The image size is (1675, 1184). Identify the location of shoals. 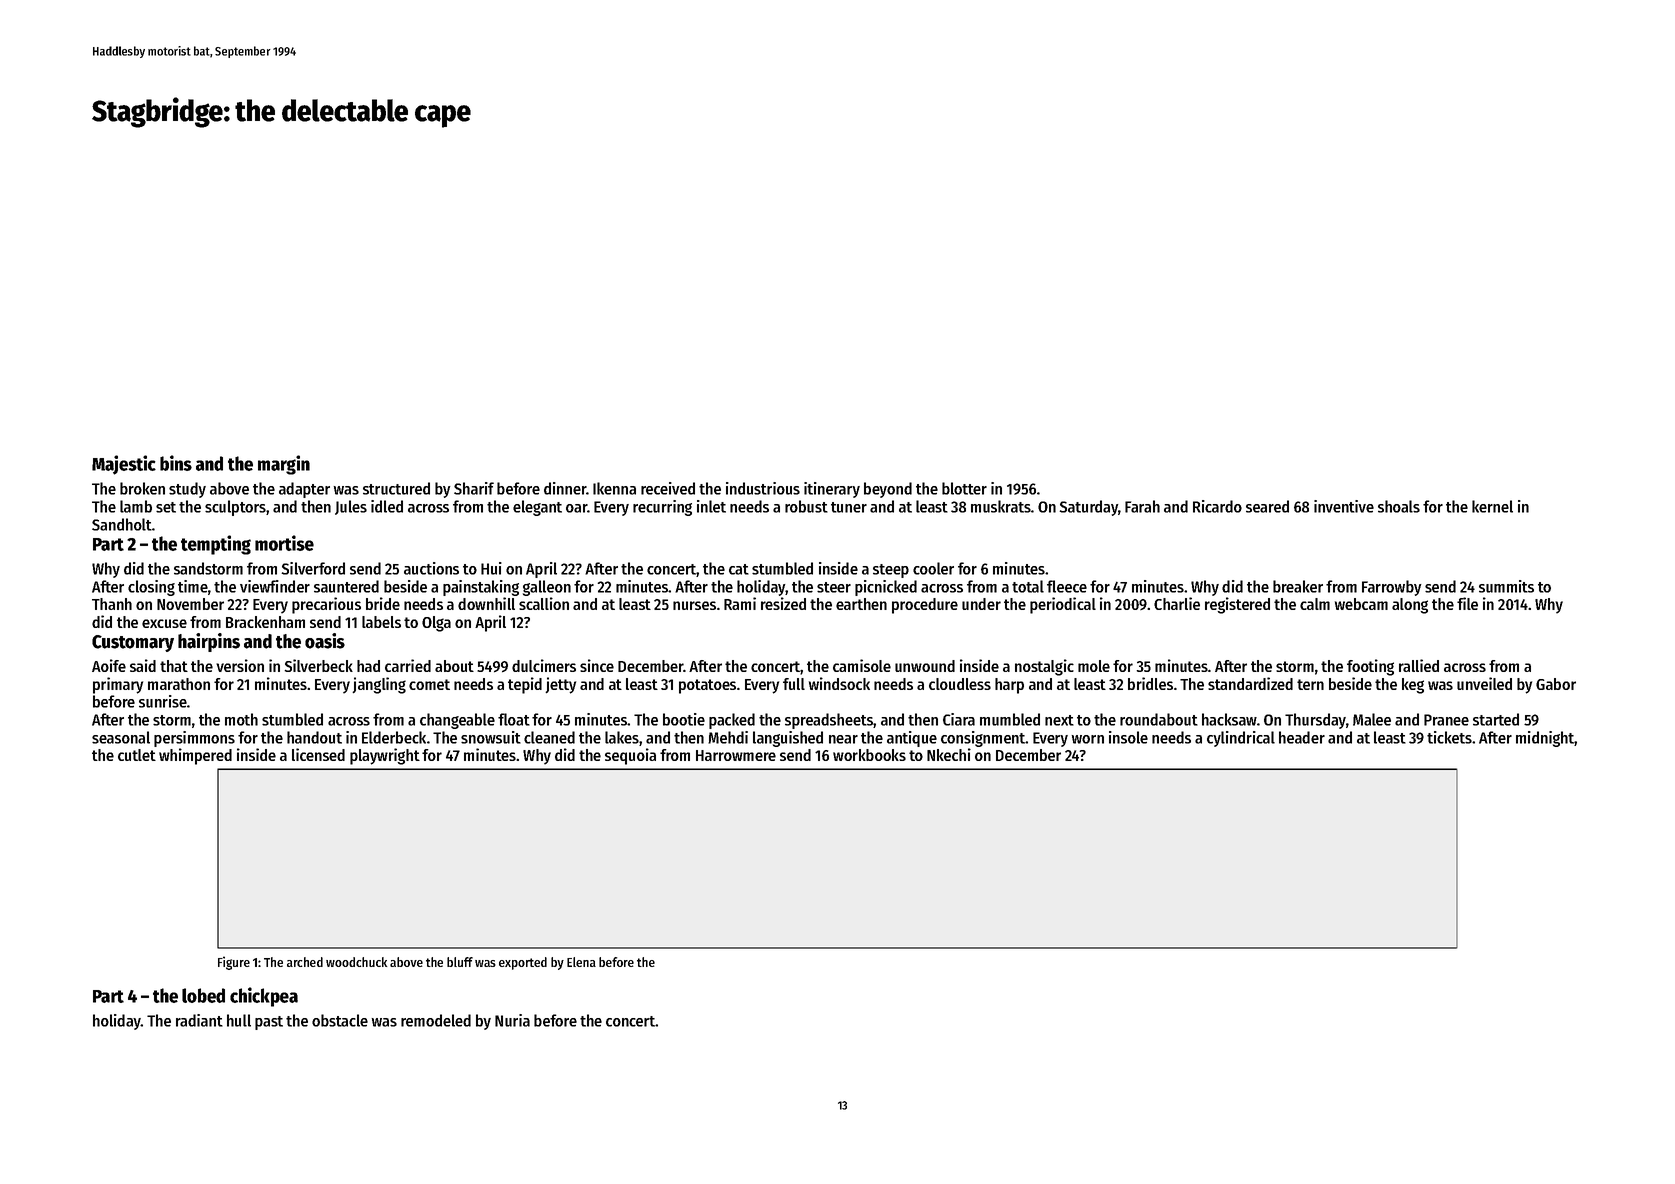
(1399, 506).
